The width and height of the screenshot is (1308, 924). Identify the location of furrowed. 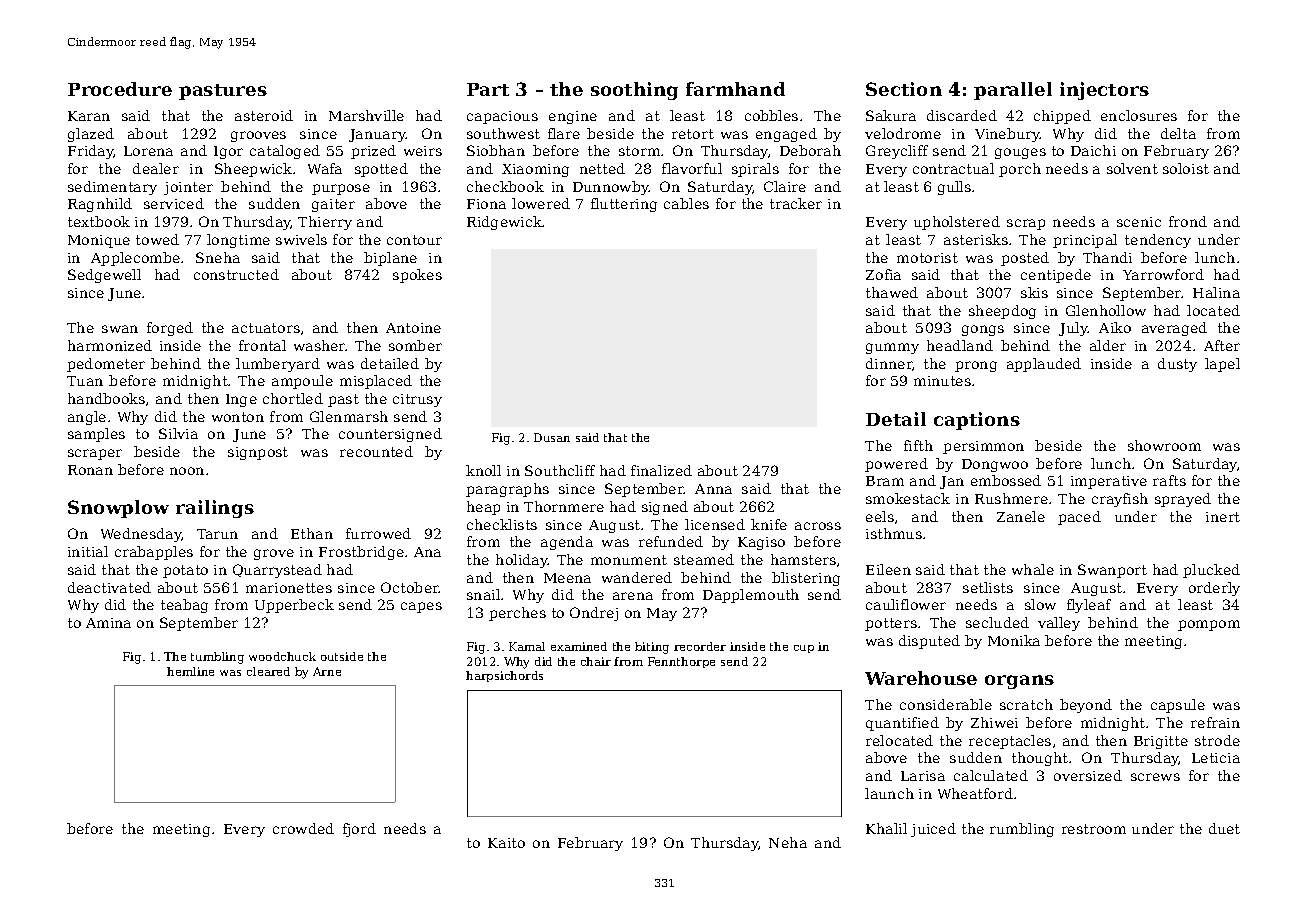
(378, 533).
